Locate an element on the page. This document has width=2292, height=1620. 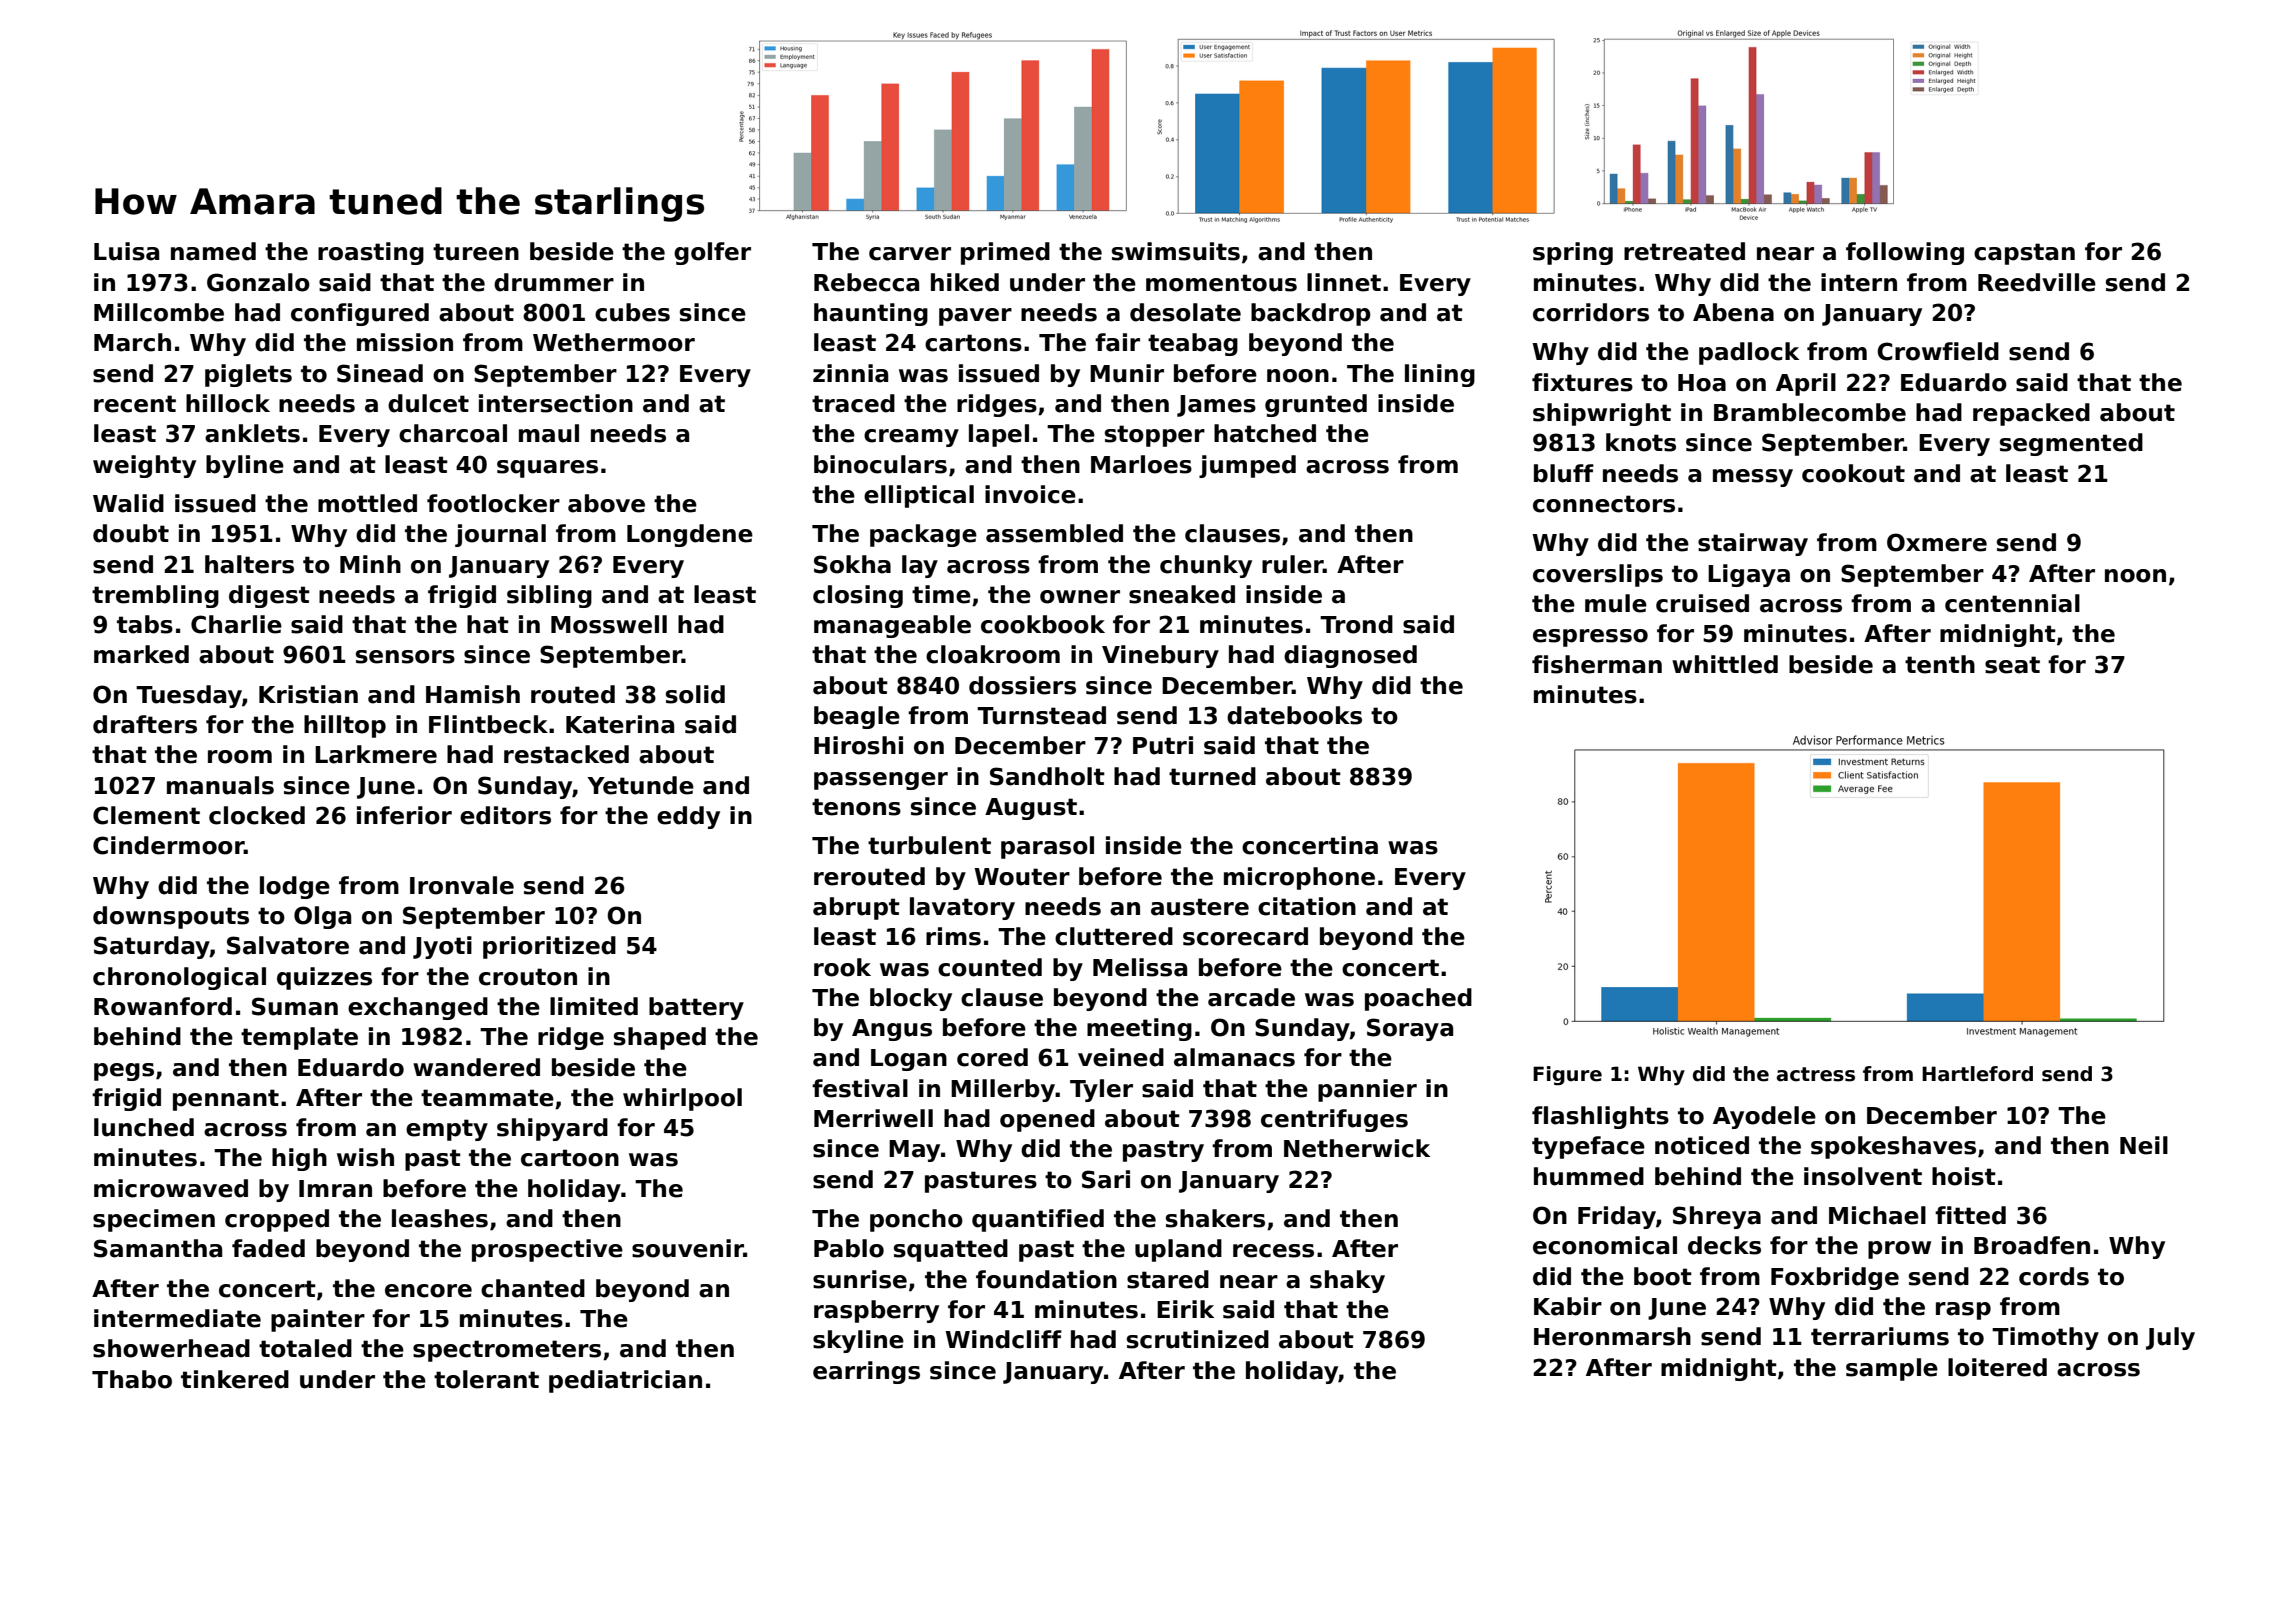
pegs is located at coordinates (124, 1072).
